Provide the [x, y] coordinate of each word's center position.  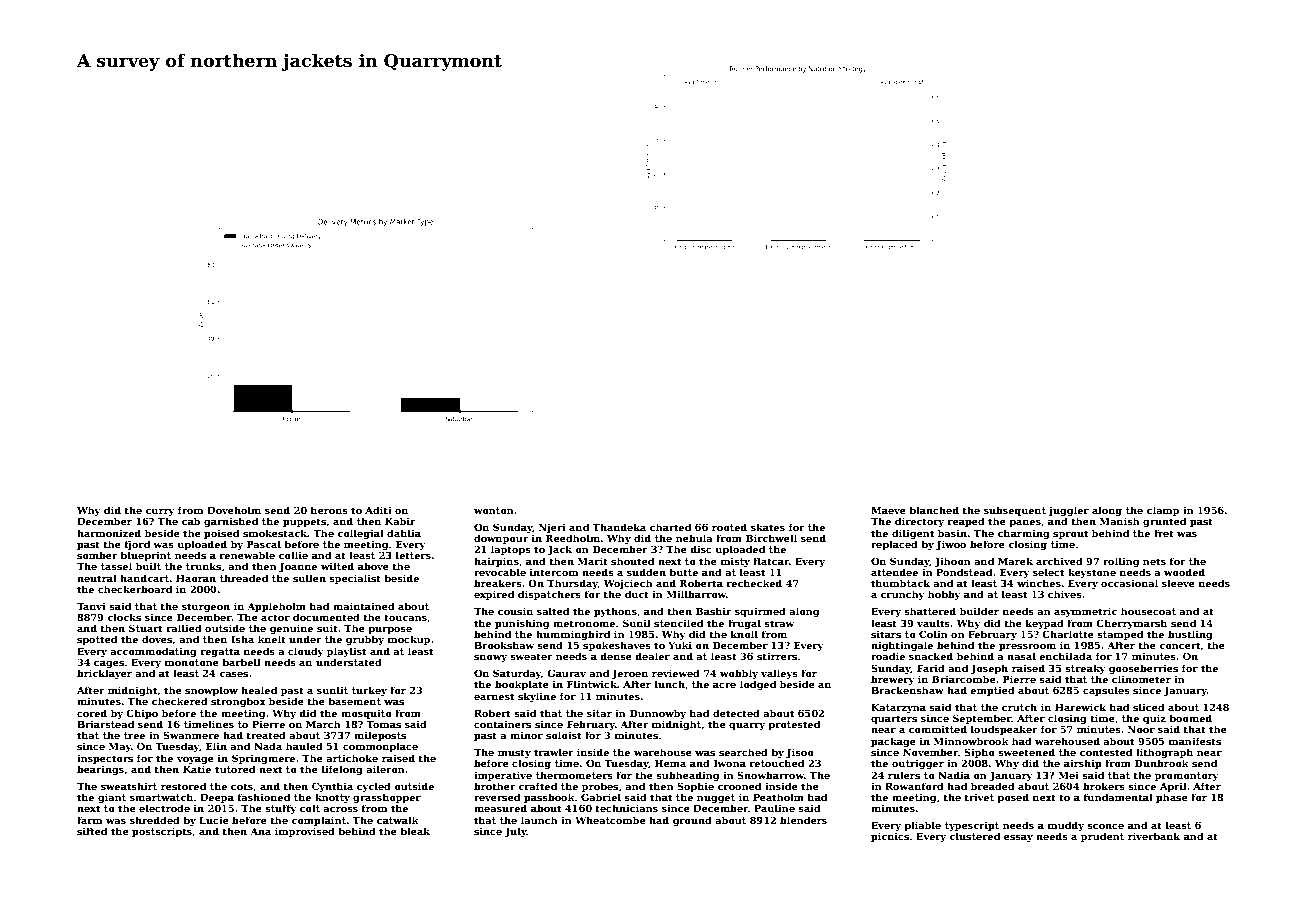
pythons [615, 612]
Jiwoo [951, 545]
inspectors [105, 759]
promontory [1187, 776]
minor [526, 735]
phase [1172, 798]
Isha [242, 639]
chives [1065, 594]
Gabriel [601, 797]
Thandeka [619, 527]
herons [329, 510]
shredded [155, 820]
